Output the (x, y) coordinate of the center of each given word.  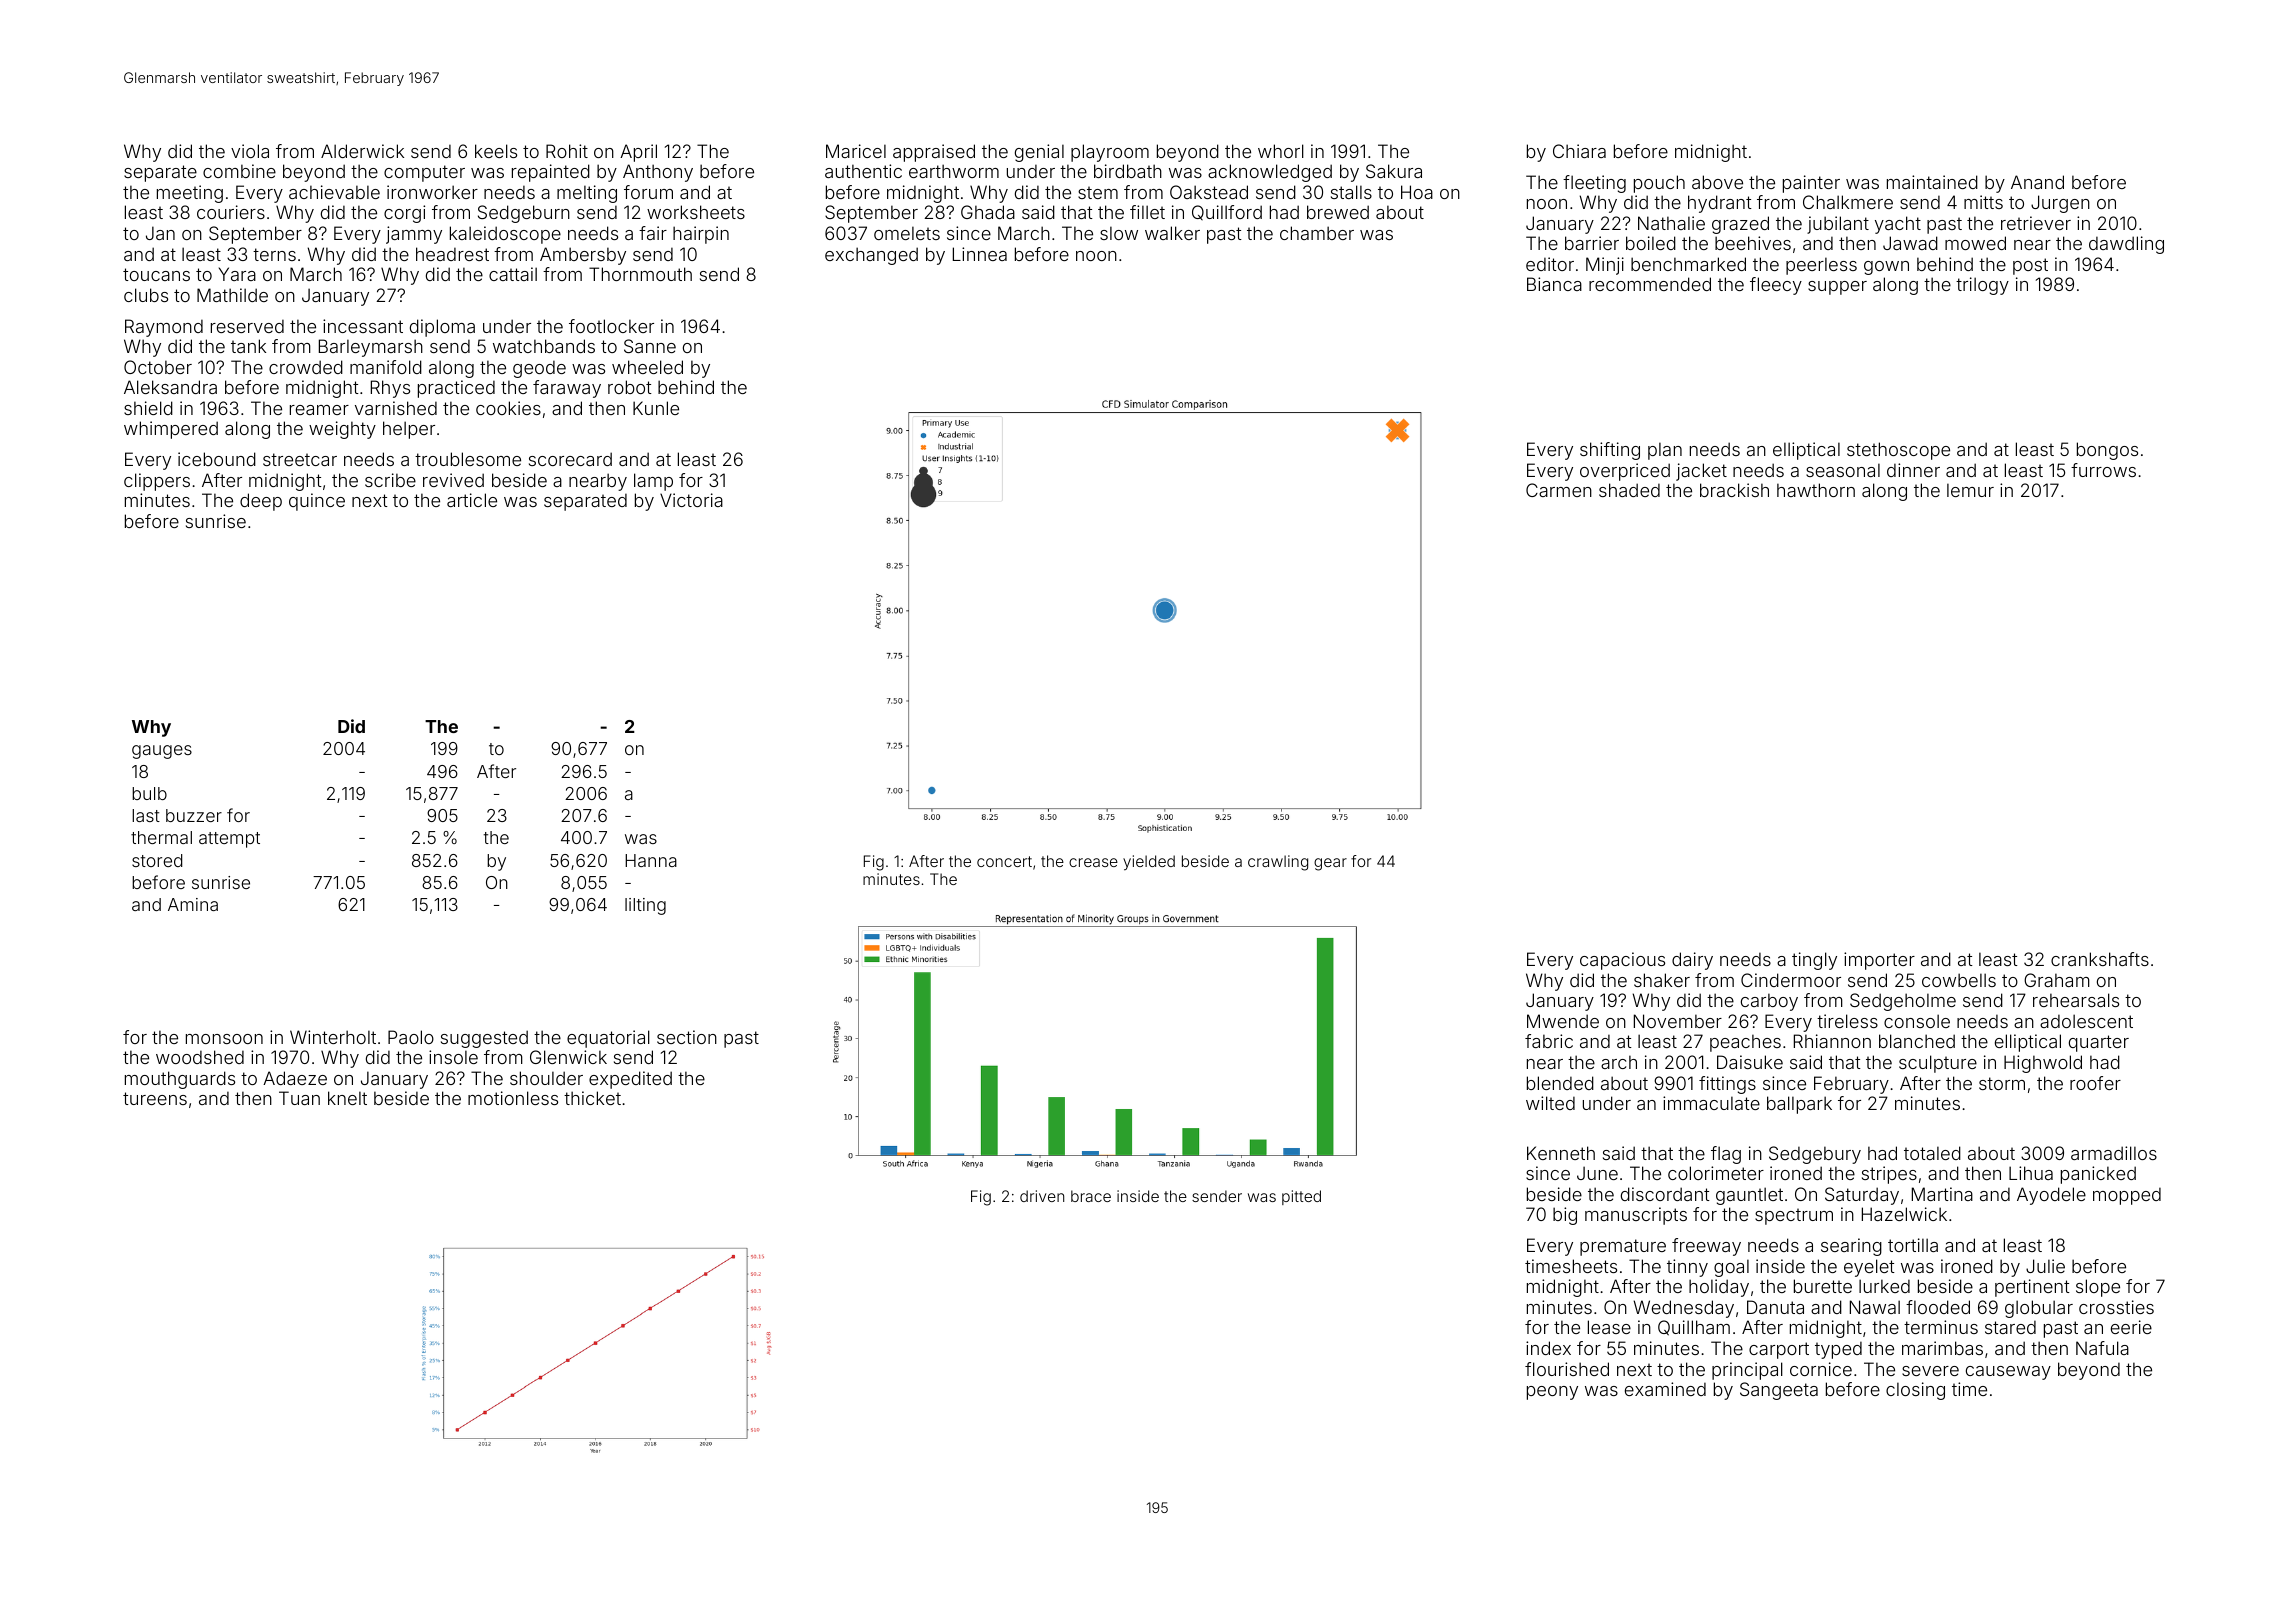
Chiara (1579, 151)
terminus (1941, 1327)
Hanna (651, 860)
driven (1042, 1196)
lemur (1970, 490)
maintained (1932, 182)
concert (1004, 861)
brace (1091, 1196)
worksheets (696, 212)
